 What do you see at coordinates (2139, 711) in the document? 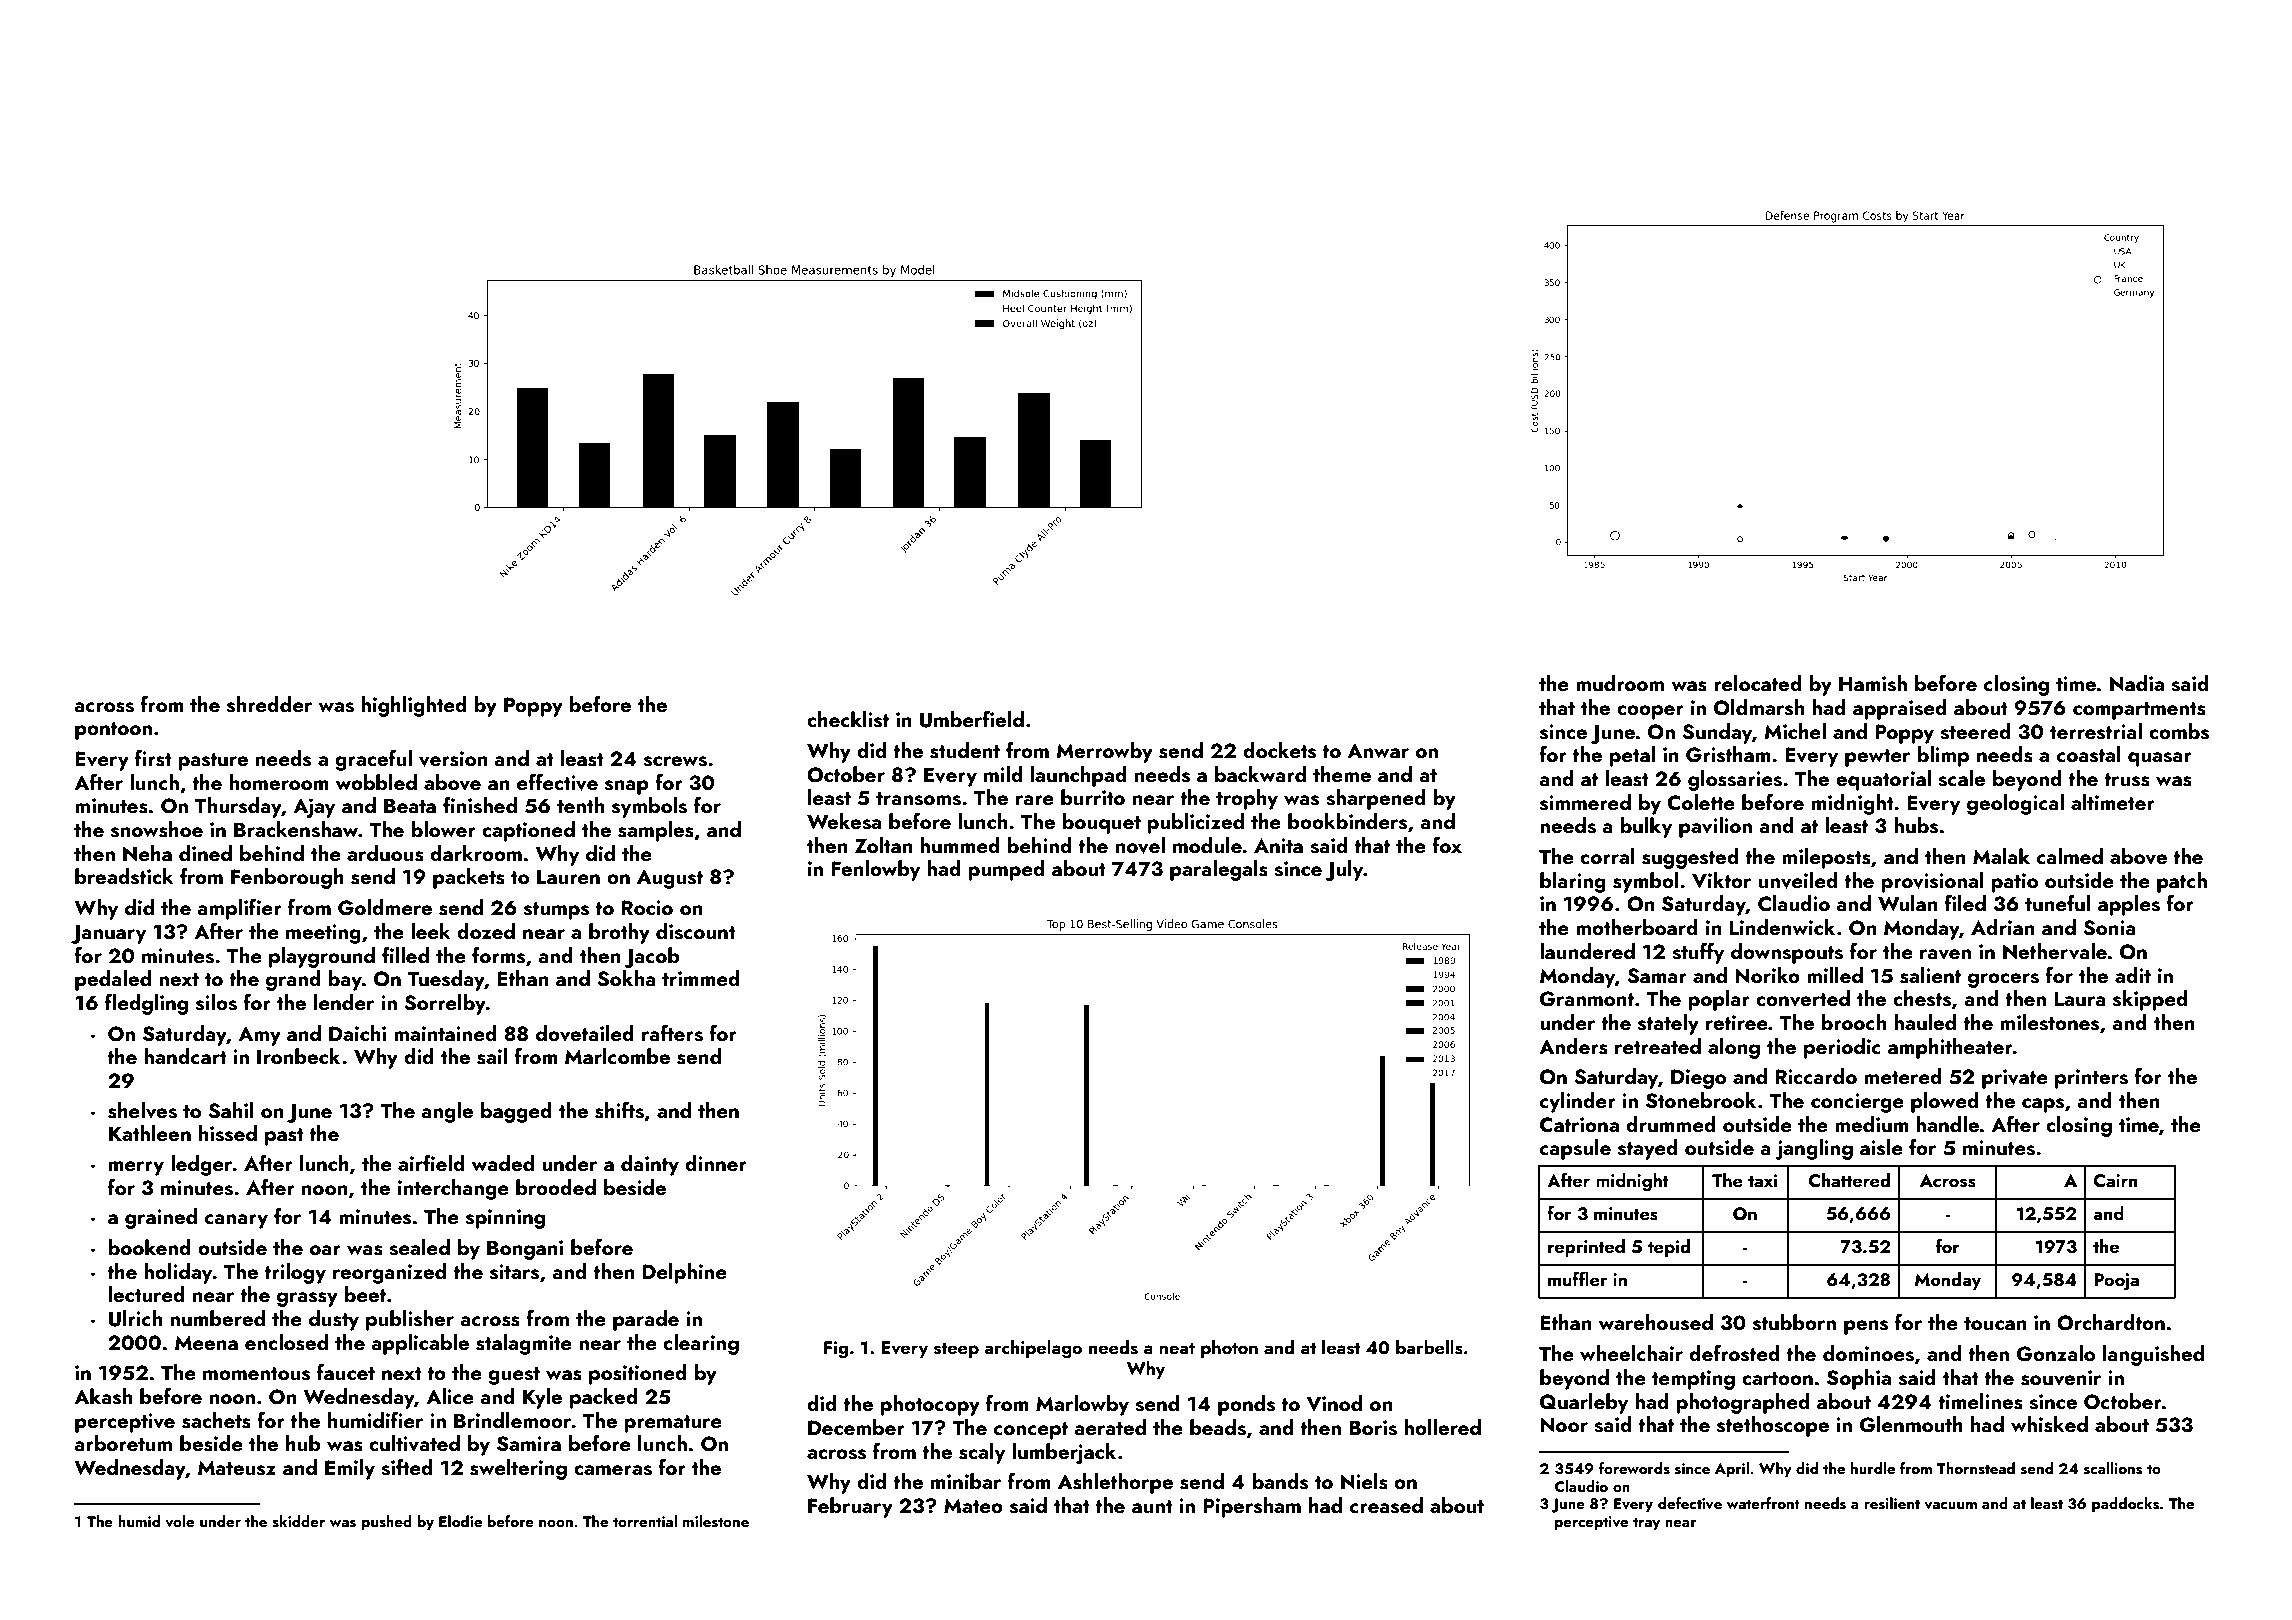
I see `compartments` at bounding box center [2139, 711].
